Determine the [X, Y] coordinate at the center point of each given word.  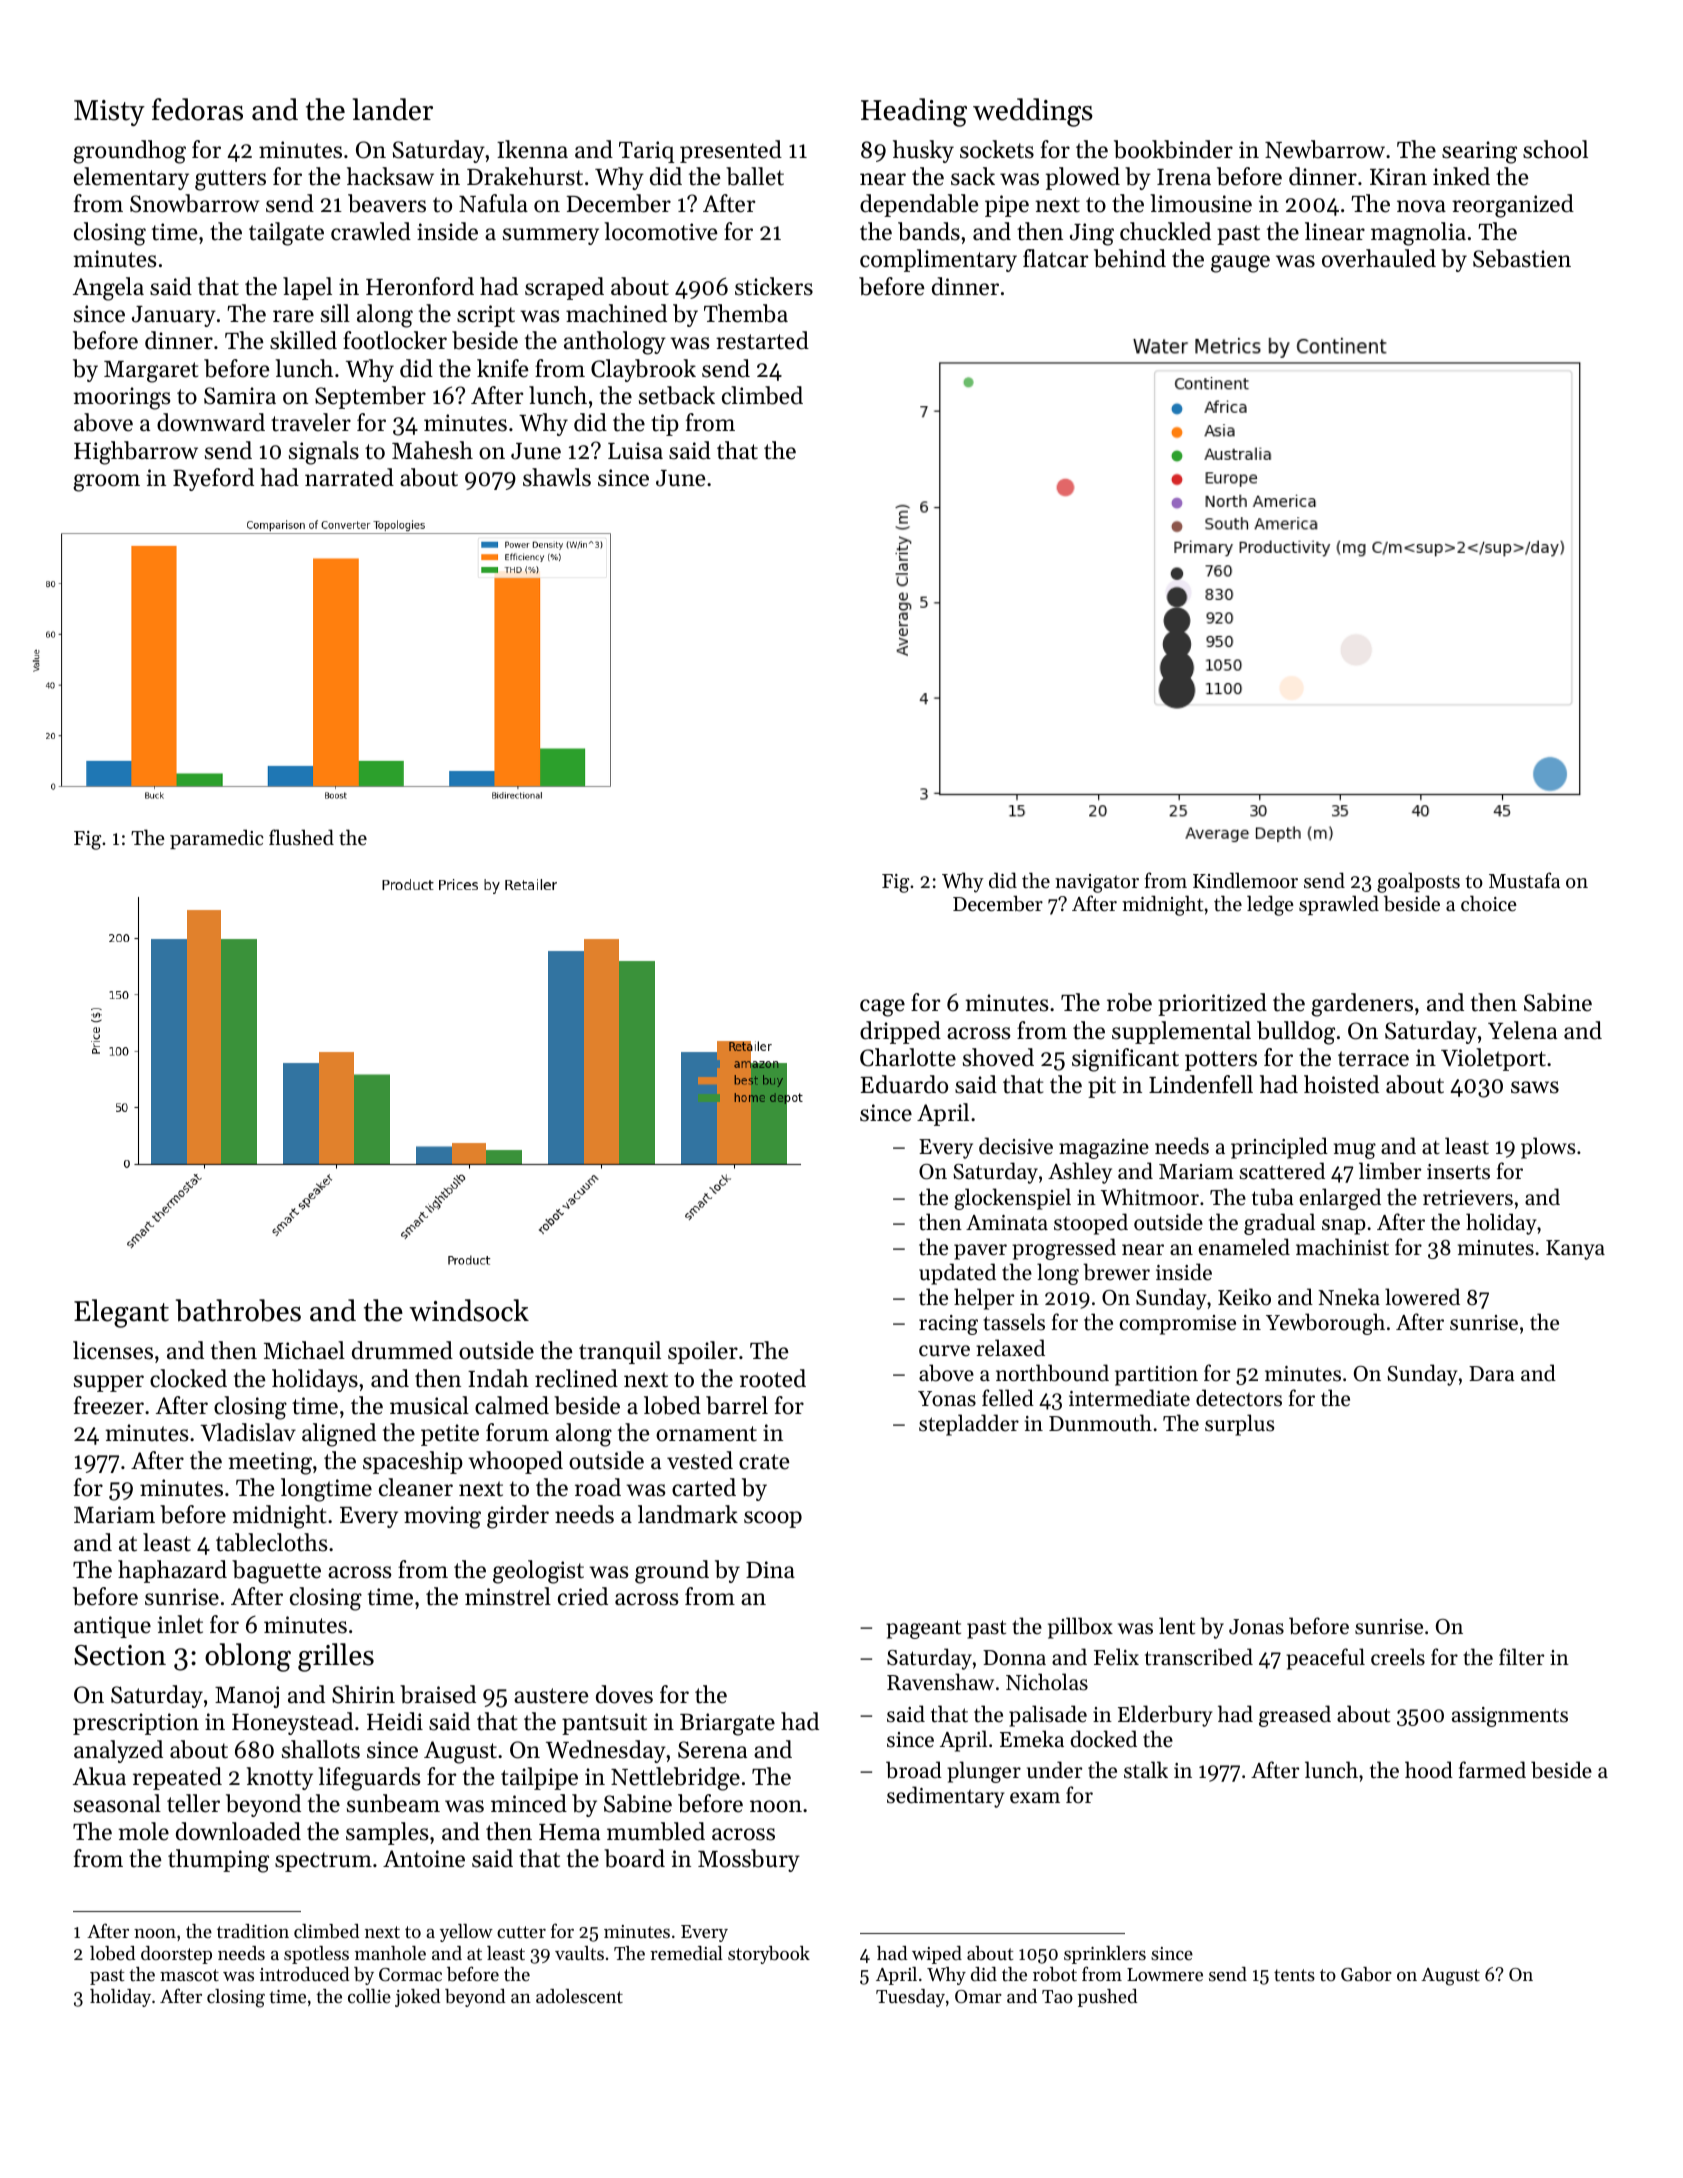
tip [665, 425]
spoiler [703, 1352]
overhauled [1379, 258]
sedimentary [945, 1797]
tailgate [286, 234]
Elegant [121, 1313]
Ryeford [213, 479]
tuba [1273, 1197]
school [1555, 149]
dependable [919, 205]
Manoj [247, 1697]
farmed [1492, 1770]
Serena [712, 1750]
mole [143, 1831]
